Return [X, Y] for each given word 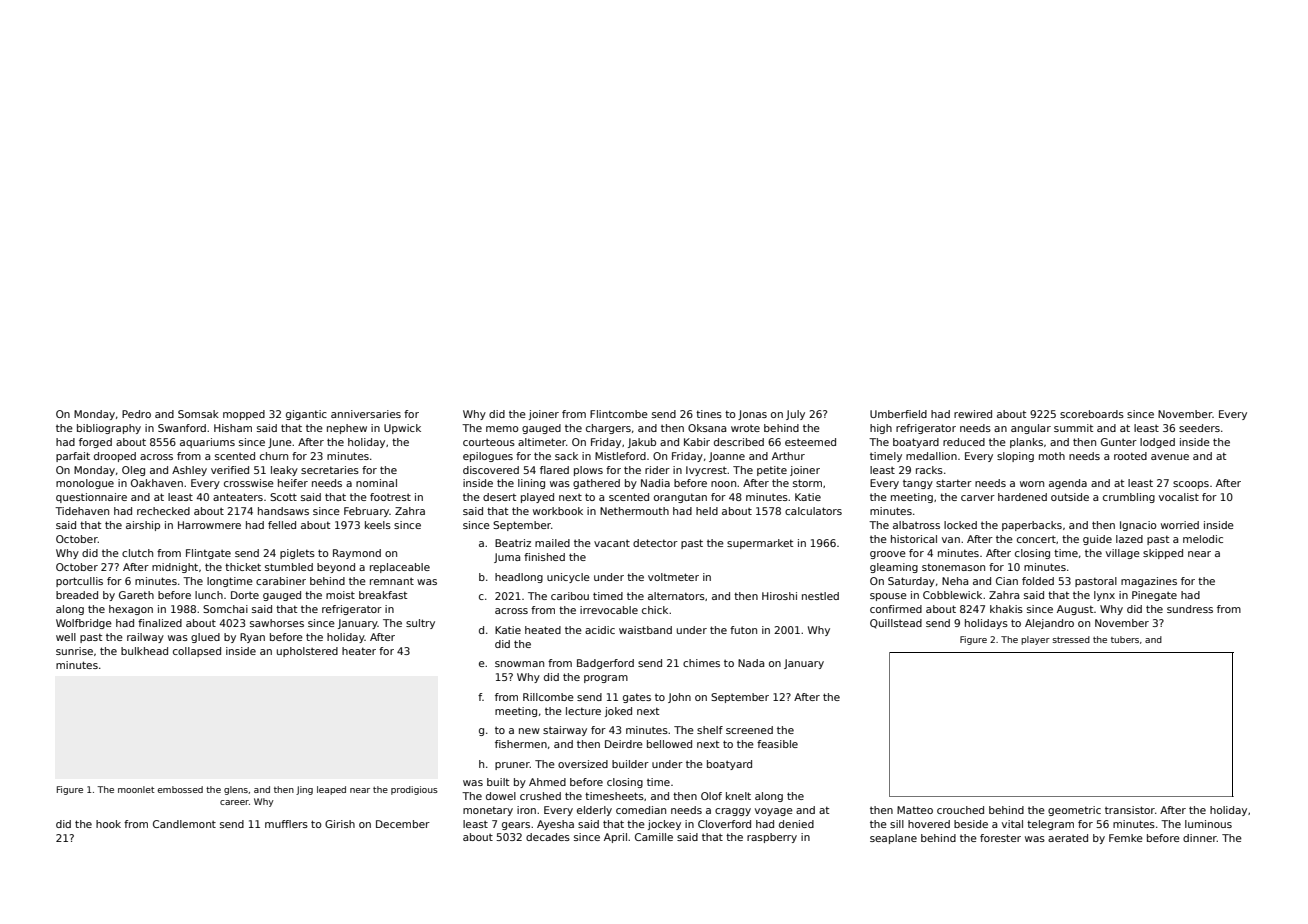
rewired [973, 414]
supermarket [760, 544]
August [1075, 610]
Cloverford [724, 824]
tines [709, 414]
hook [108, 824]
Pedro [136, 414]
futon [743, 630]
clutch [137, 553]
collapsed [197, 652]
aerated [1068, 838]
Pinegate [1154, 596]
